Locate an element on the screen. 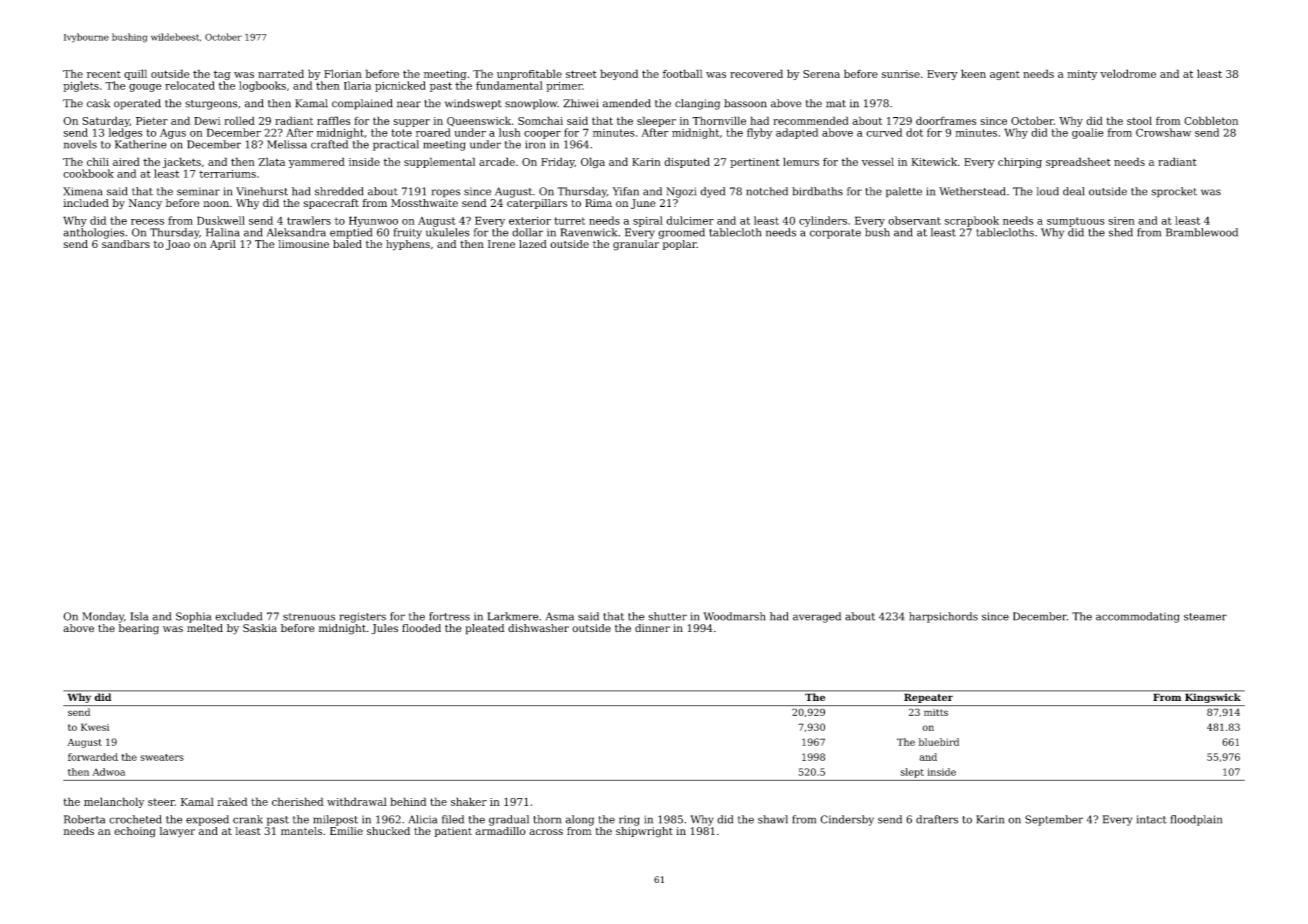 This screenshot has width=1308, height=924. excluded is located at coordinates (238, 616).
